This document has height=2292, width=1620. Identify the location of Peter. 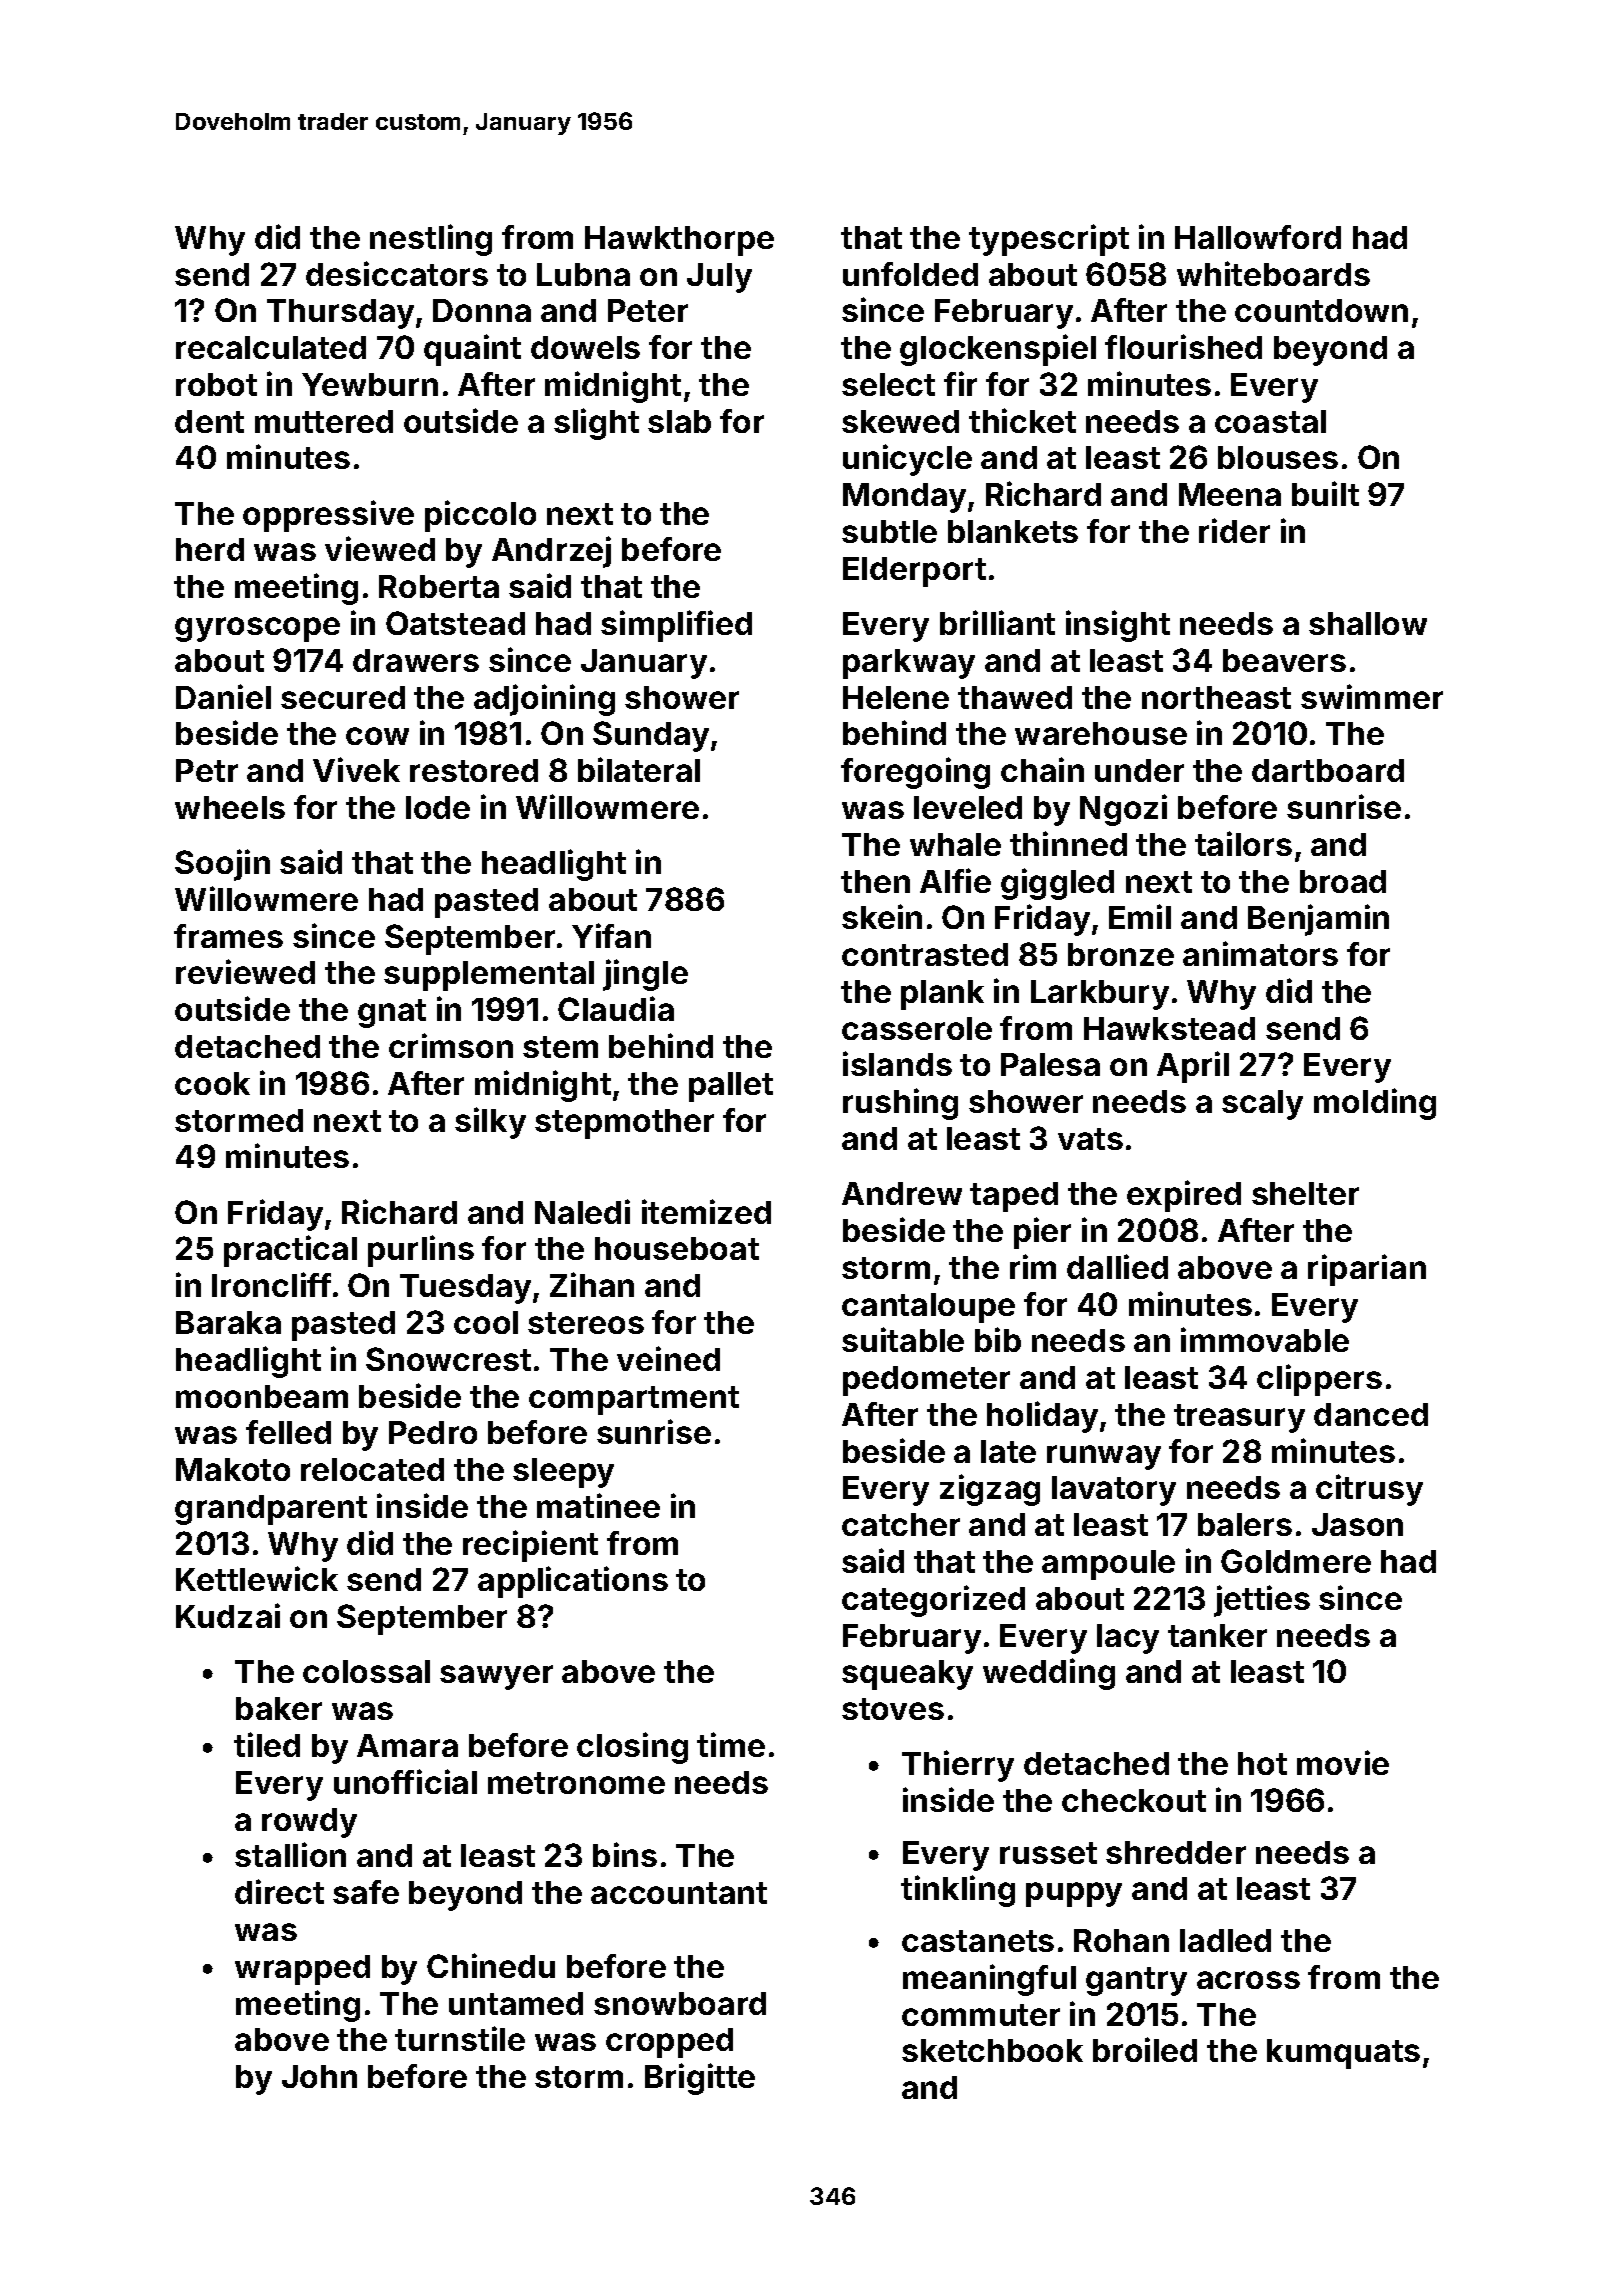
(648, 310).
